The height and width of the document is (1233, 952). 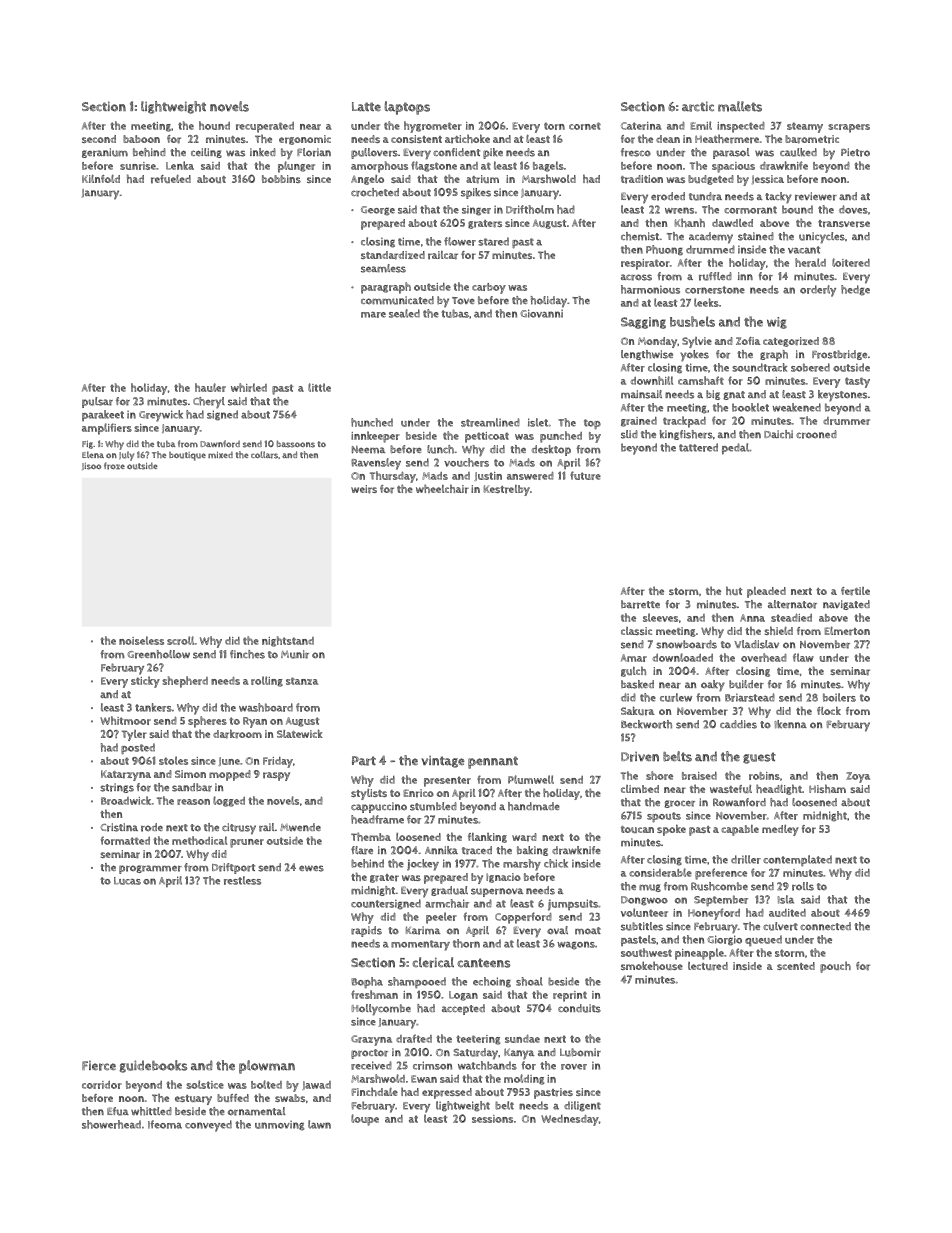 I want to click on washboard, so click(x=266, y=707).
